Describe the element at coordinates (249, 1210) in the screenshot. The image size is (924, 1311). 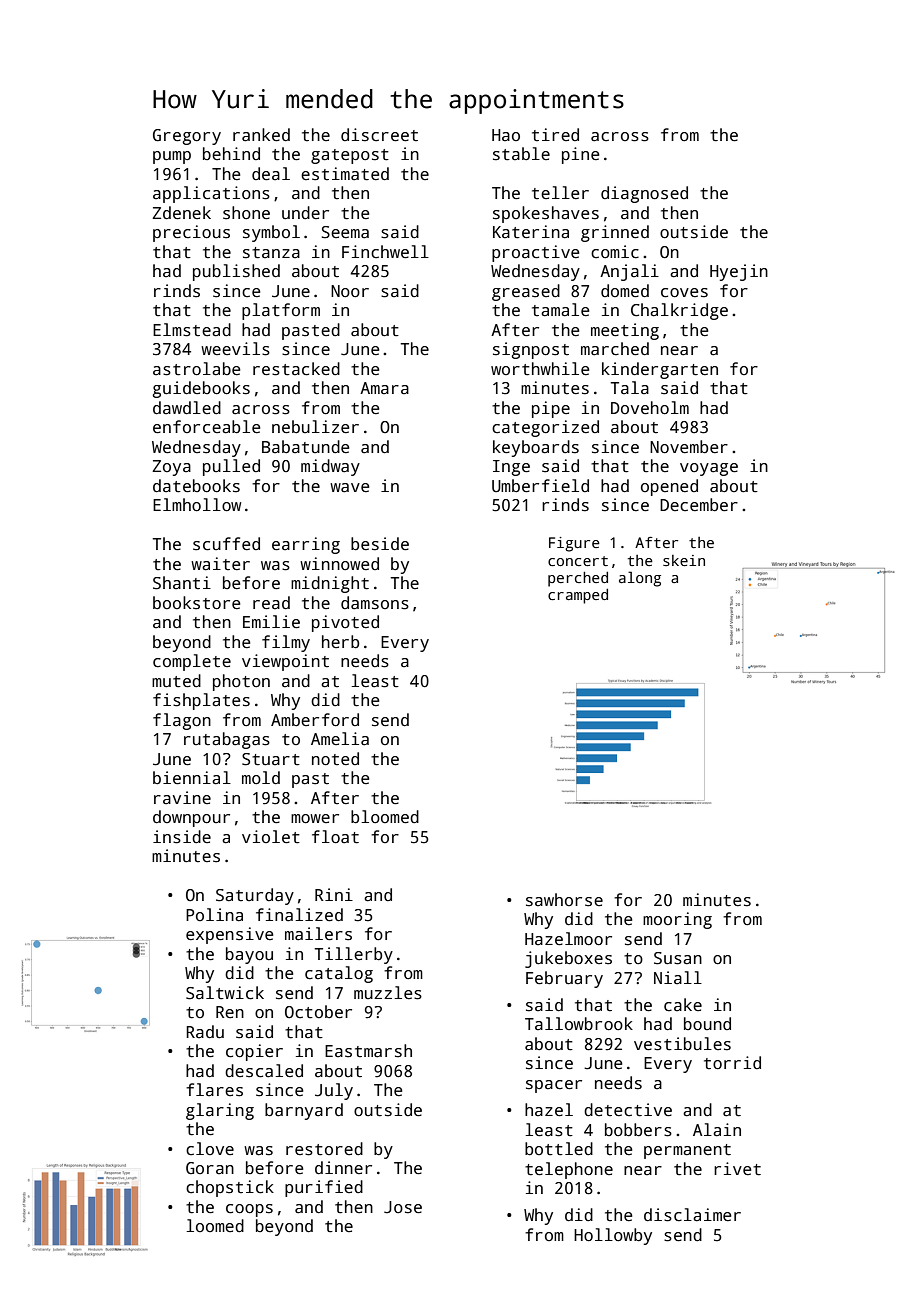
I see `coops` at that location.
